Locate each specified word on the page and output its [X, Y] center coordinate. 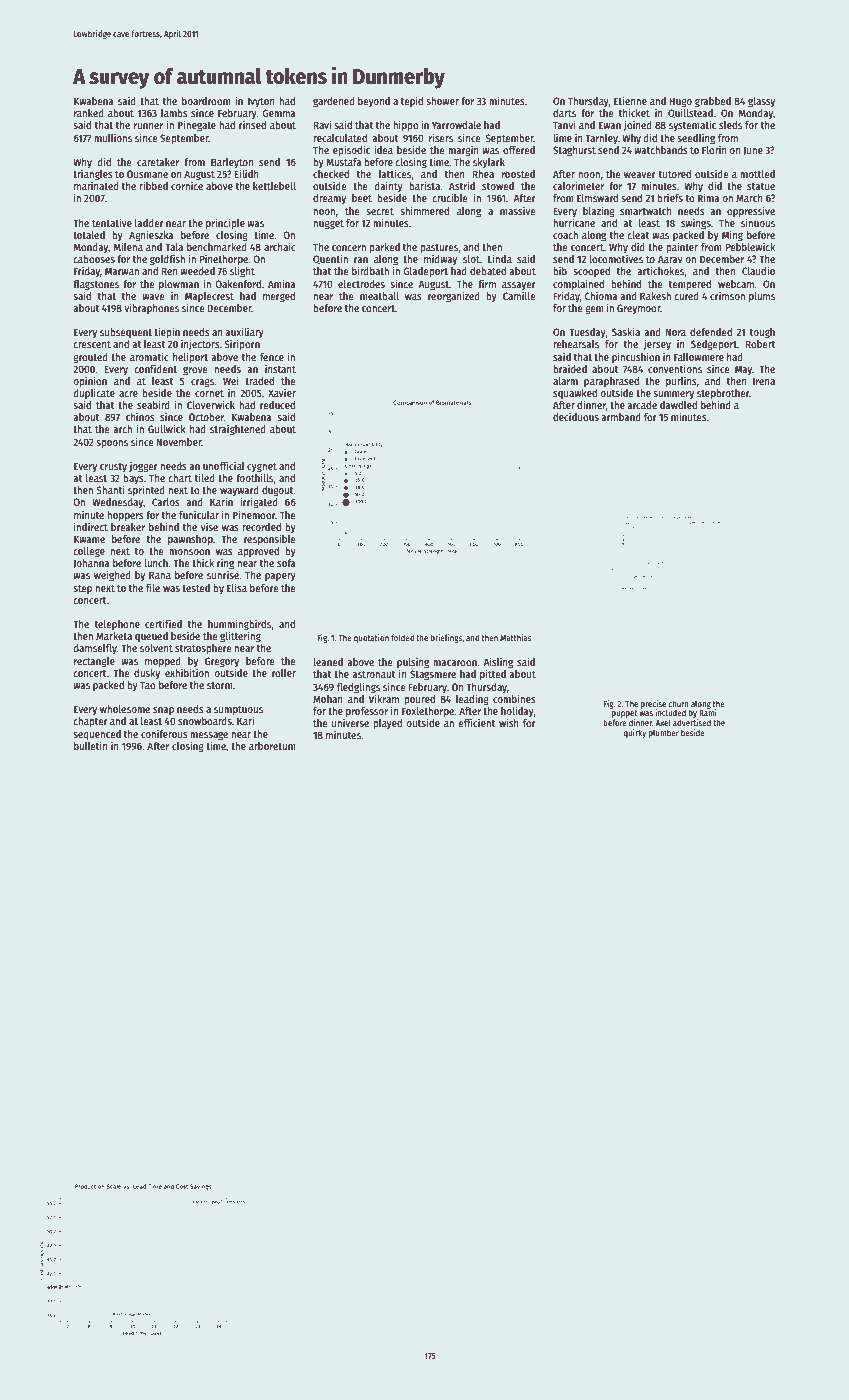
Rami [708, 712]
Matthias [516, 637]
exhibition [187, 672]
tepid [411, 101]
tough [762, 333]
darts [564, 113]
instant [280, 368]
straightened [238, 430]
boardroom [206, 101]
